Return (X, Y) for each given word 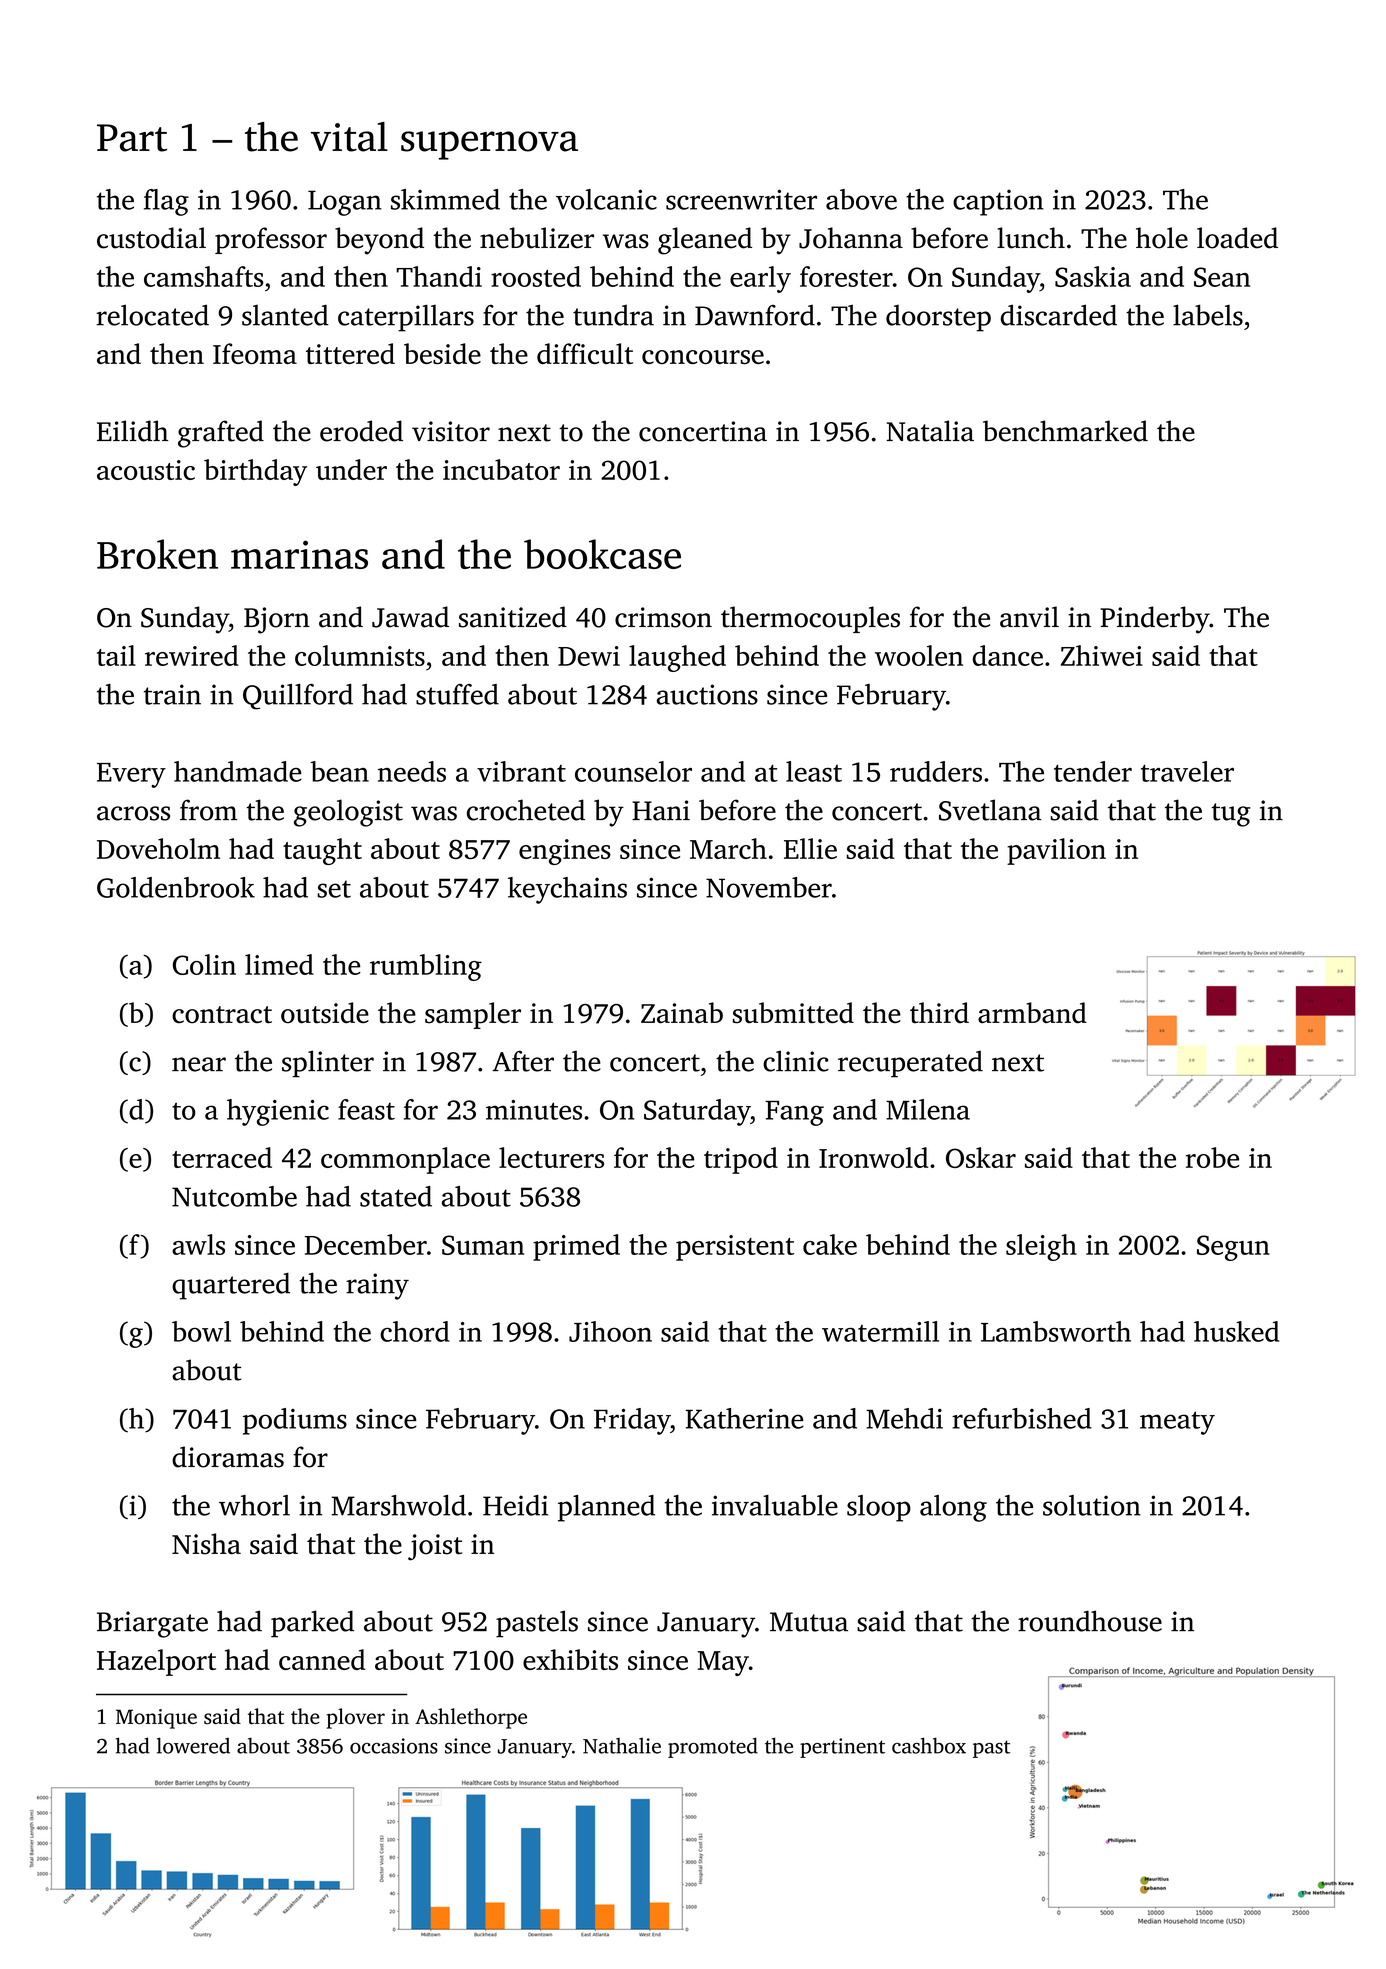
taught (322, 851)
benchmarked (1065, 431)
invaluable (775, 1505)
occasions (394, 1746)
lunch (1031, 238)
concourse (703, 357)
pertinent (842, 1748)
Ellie (810, 848)
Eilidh (132, 431)
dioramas (228, 1457)
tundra (613, 315)
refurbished (1022, 1418)
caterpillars (406, 318)
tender (1093, 771)
